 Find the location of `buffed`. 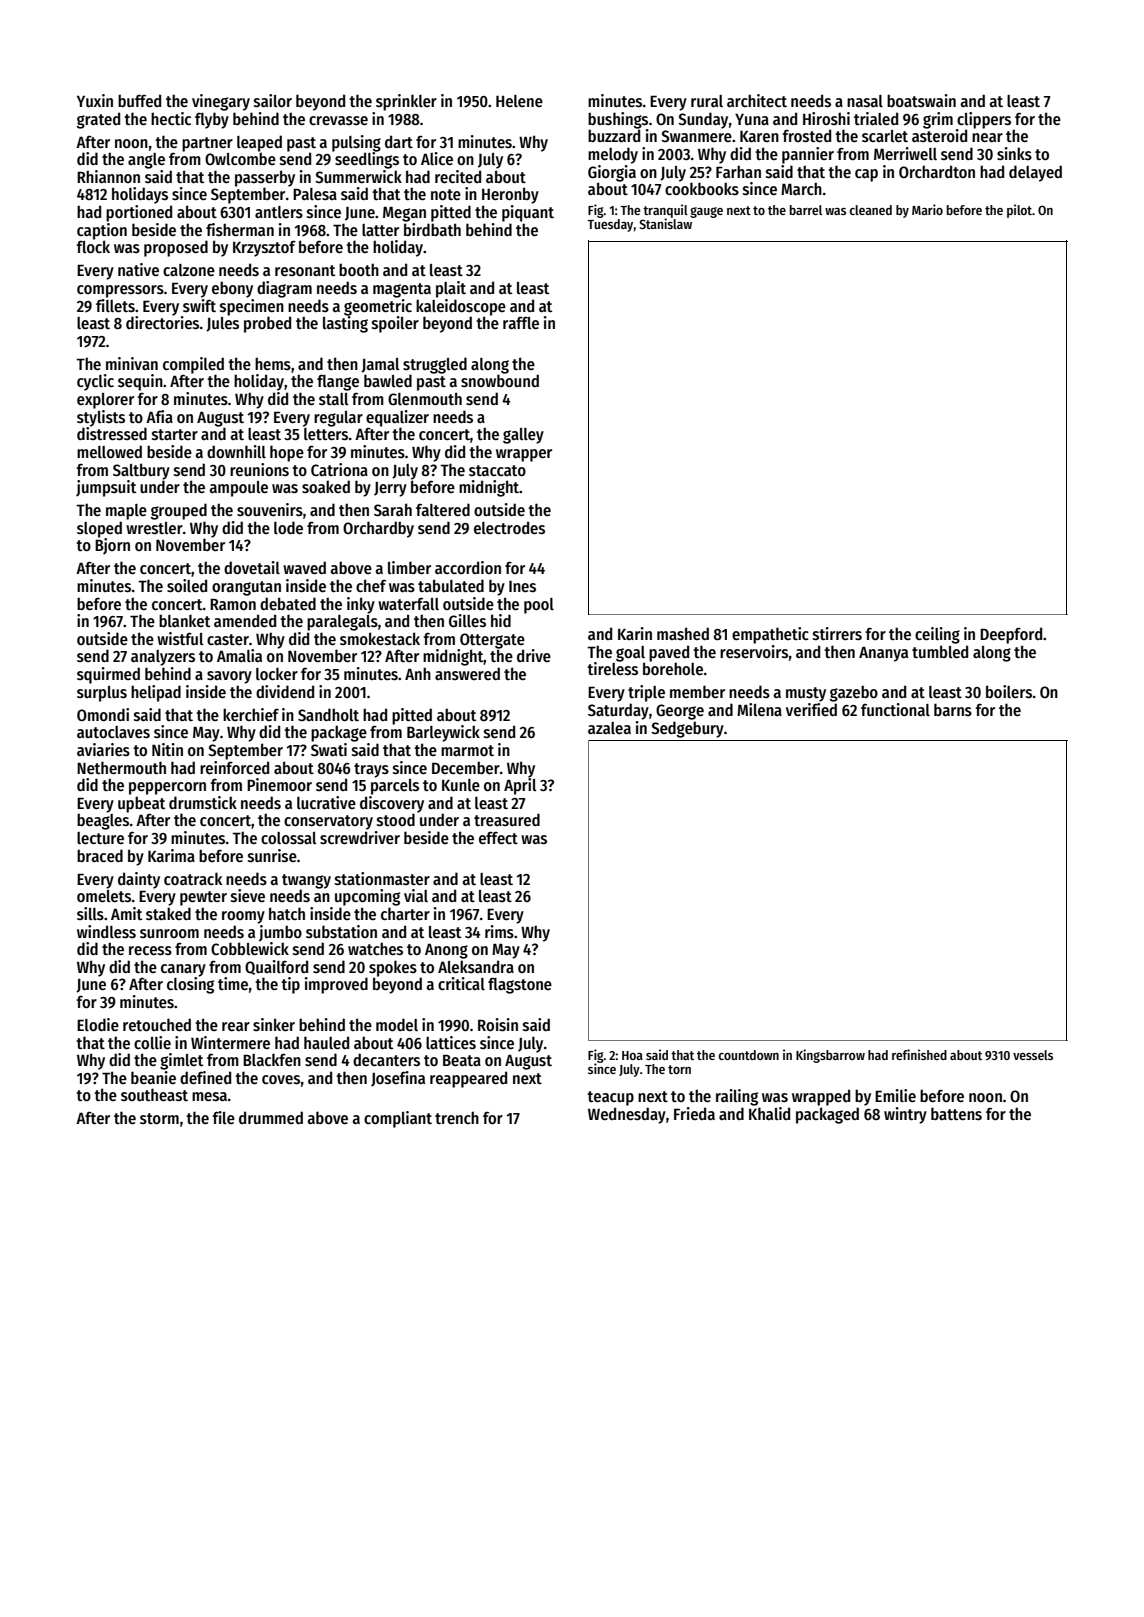

buffed is located at coordinates (139, 100).
